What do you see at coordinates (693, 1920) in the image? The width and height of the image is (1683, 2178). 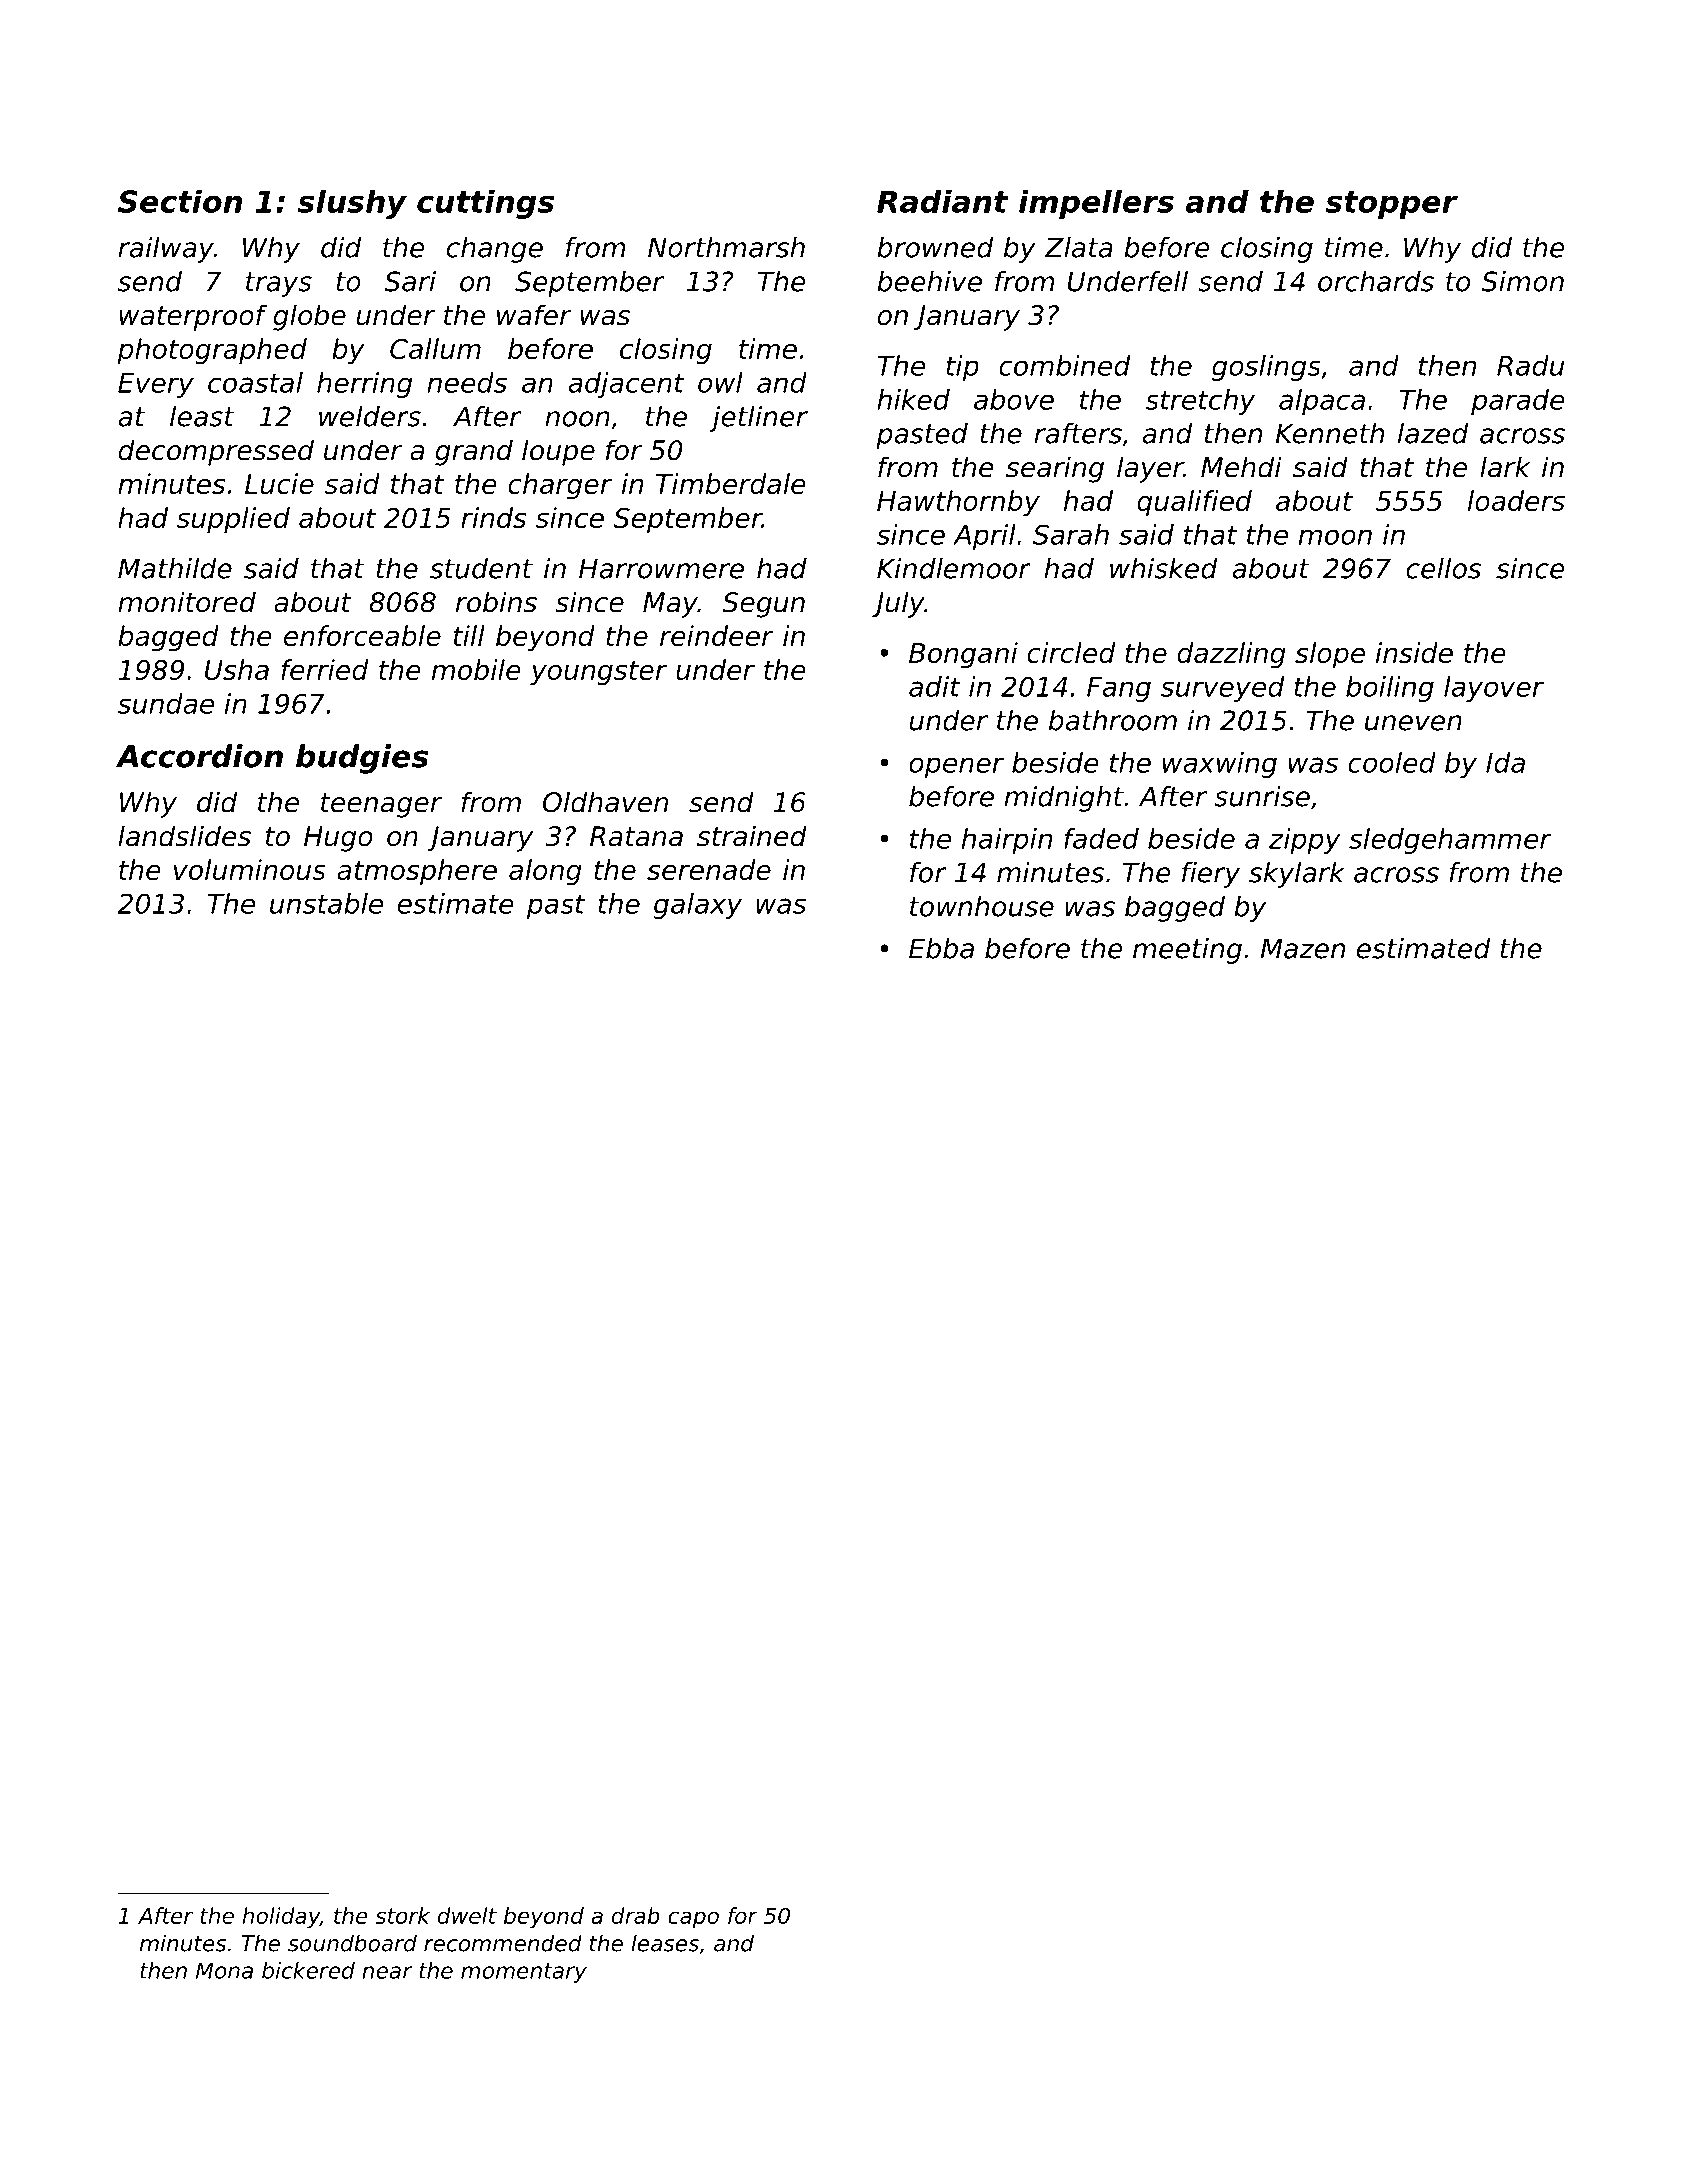 I see `capo` at bounding box center [693, 1920].
